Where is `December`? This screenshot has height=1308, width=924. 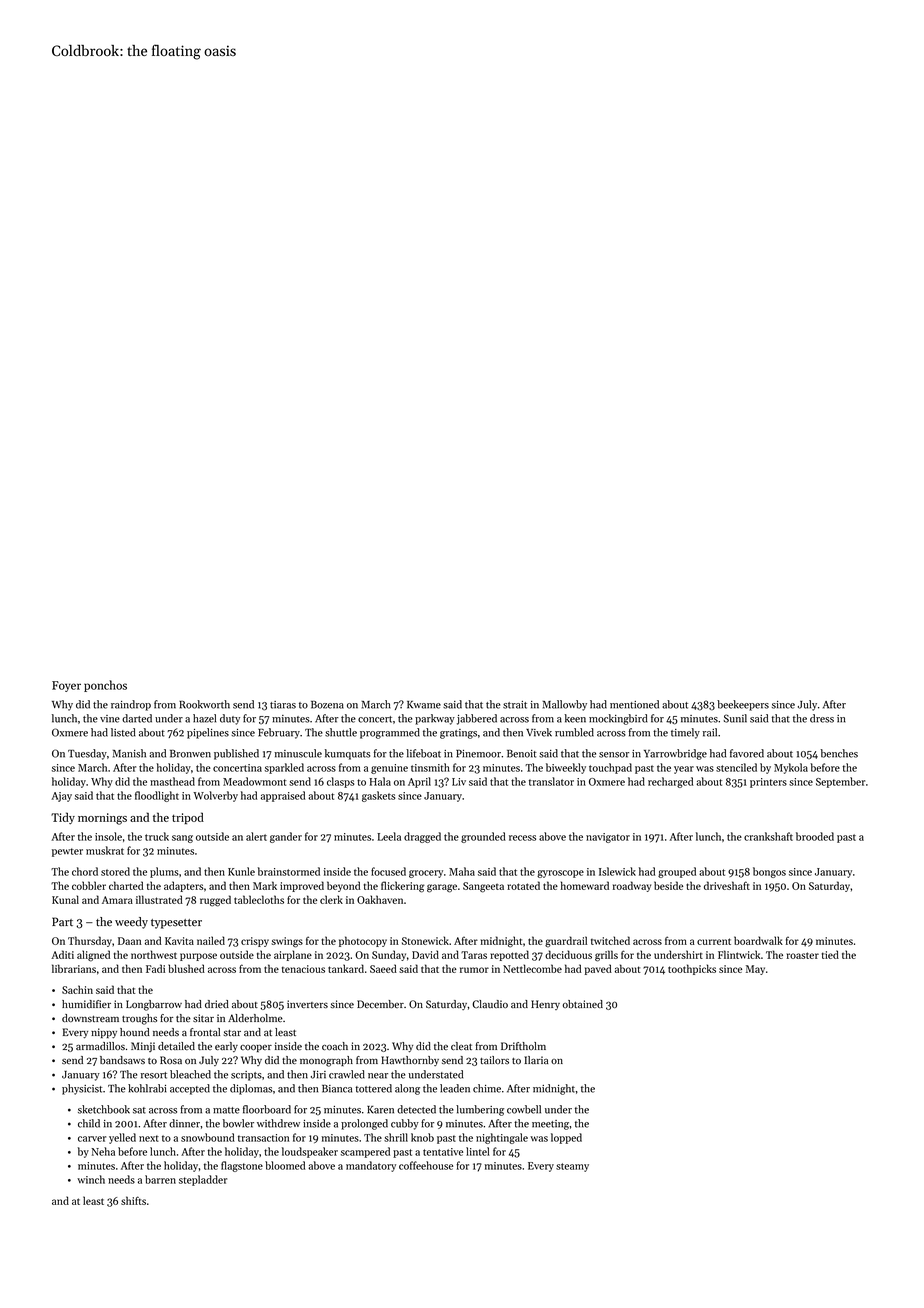
December is located at coordinates (380, 1004).
